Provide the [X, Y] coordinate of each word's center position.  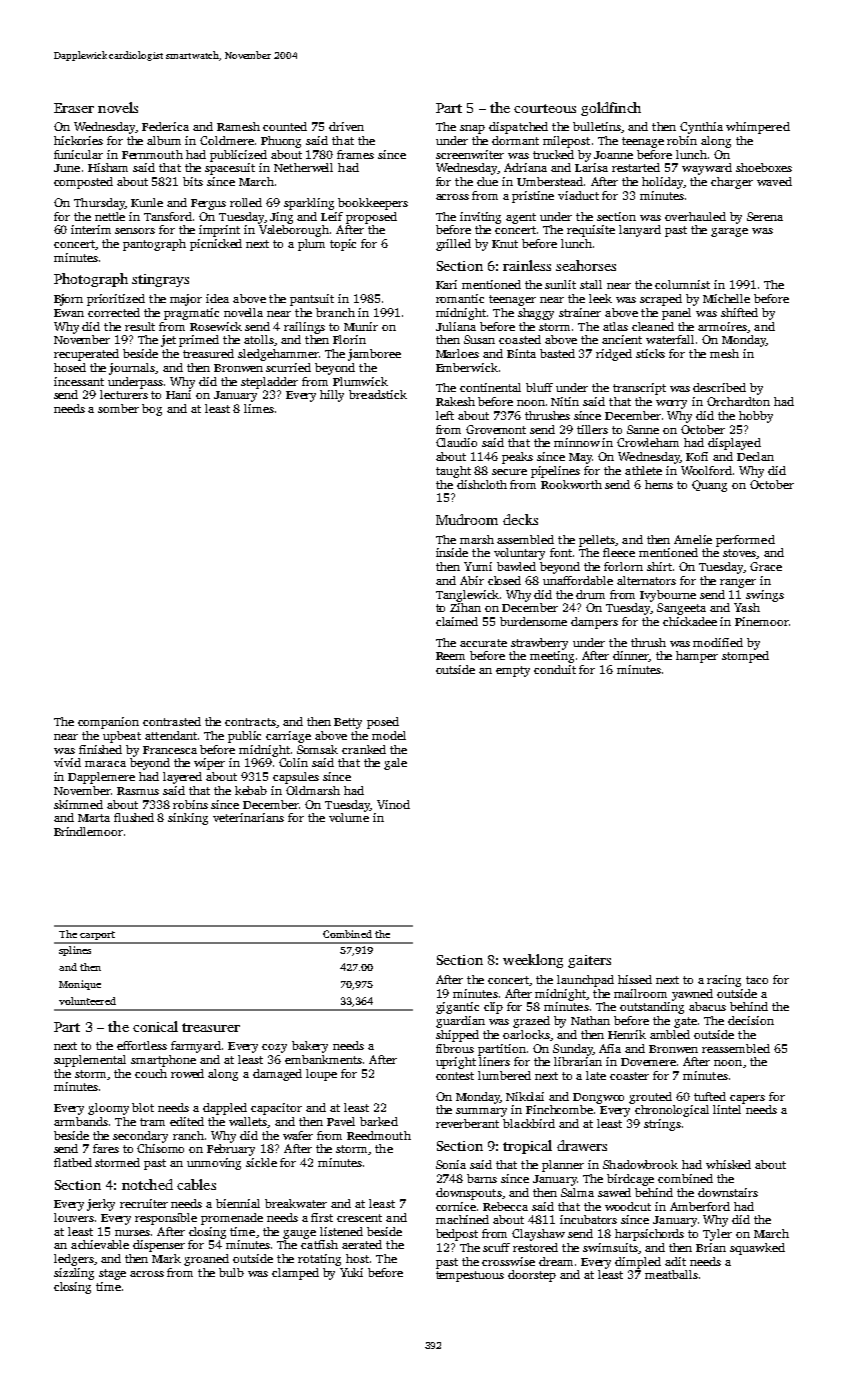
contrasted [172, 721]
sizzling [74, 1274]
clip [493, 1008]
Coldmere [227, 140]
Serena [765, 216]
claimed [457, 621]
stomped [745, 657]
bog [152, 410]
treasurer [211, 1027]
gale [395, 764]
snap [472, 129]
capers [747, 1099]
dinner [631, 656]
